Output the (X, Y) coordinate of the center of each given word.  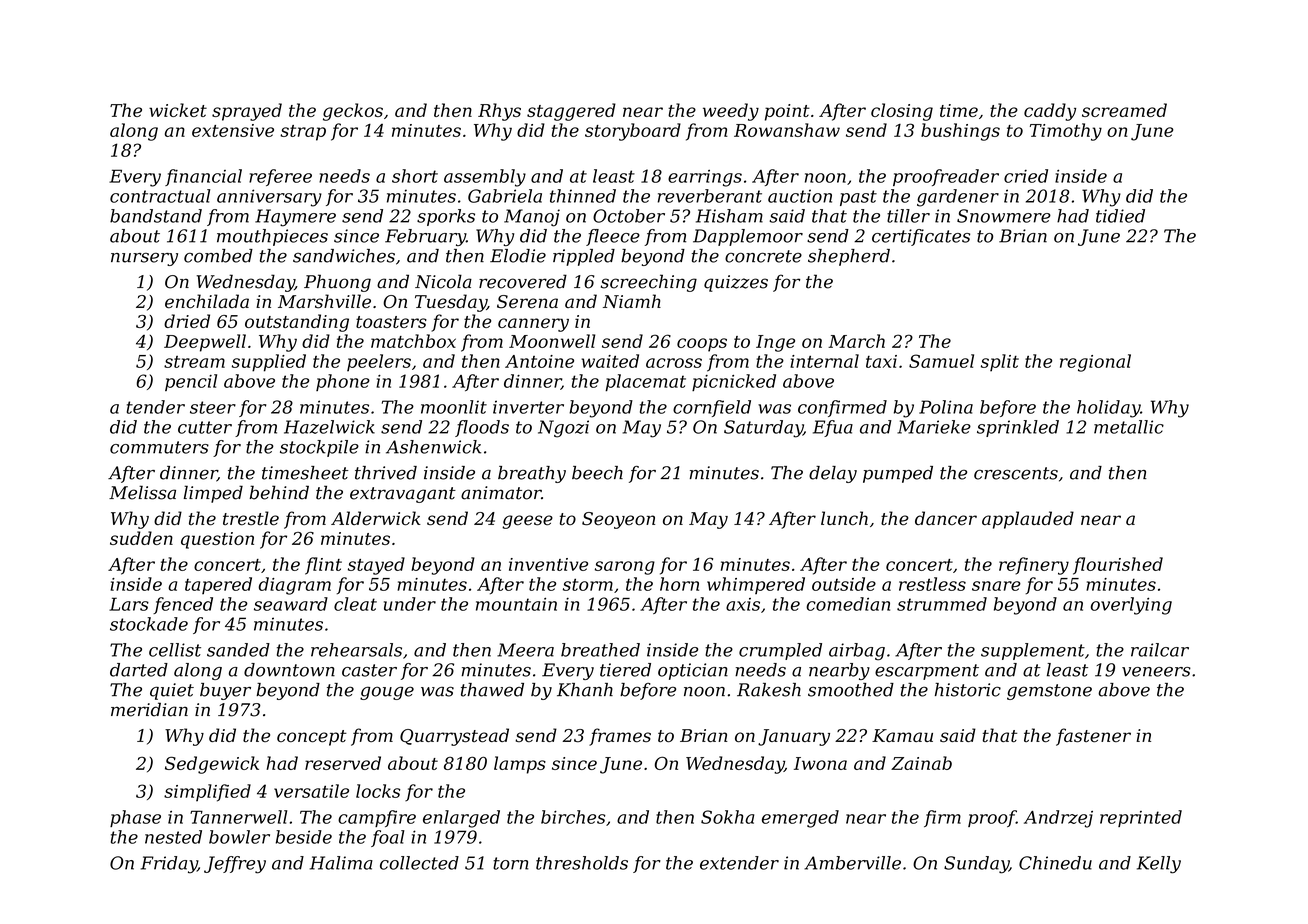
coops (702, 345)
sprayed (247, 112)
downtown (289, 670)
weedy (731, 112)
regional (1095, 363)
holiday (1108, 409)
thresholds (582, 863)
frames (620, 737)
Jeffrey (235, 865)
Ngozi (563, 429)
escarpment (927, 672)
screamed (1124, 110)
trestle (251, 518)
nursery (144, 259)
